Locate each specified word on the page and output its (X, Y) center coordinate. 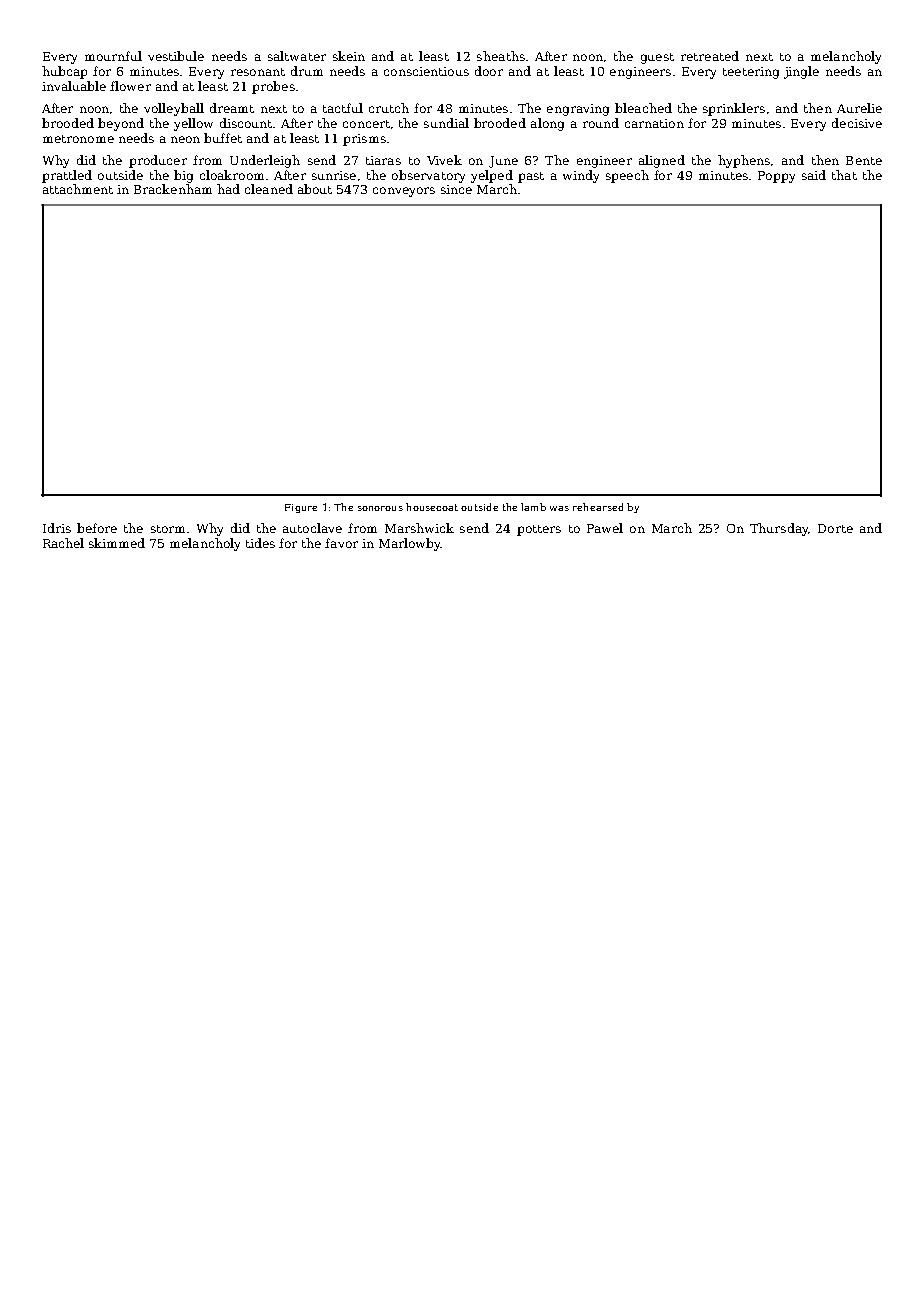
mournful (113, 56)
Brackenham (173, 189)
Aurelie (859, 108)
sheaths (501, 56)
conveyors (404, 192)
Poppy (776, 177)
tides (260, 543)
